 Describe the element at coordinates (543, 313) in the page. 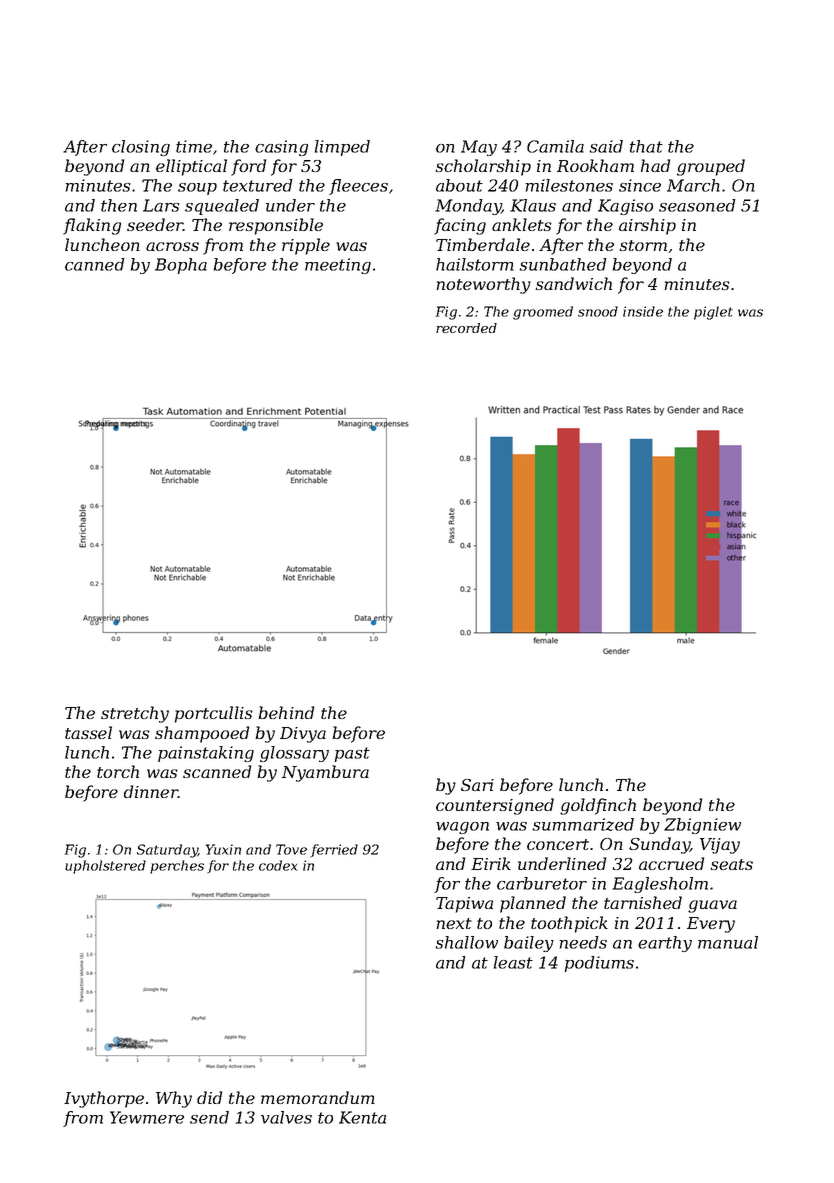

I see `groomed` at that location.
